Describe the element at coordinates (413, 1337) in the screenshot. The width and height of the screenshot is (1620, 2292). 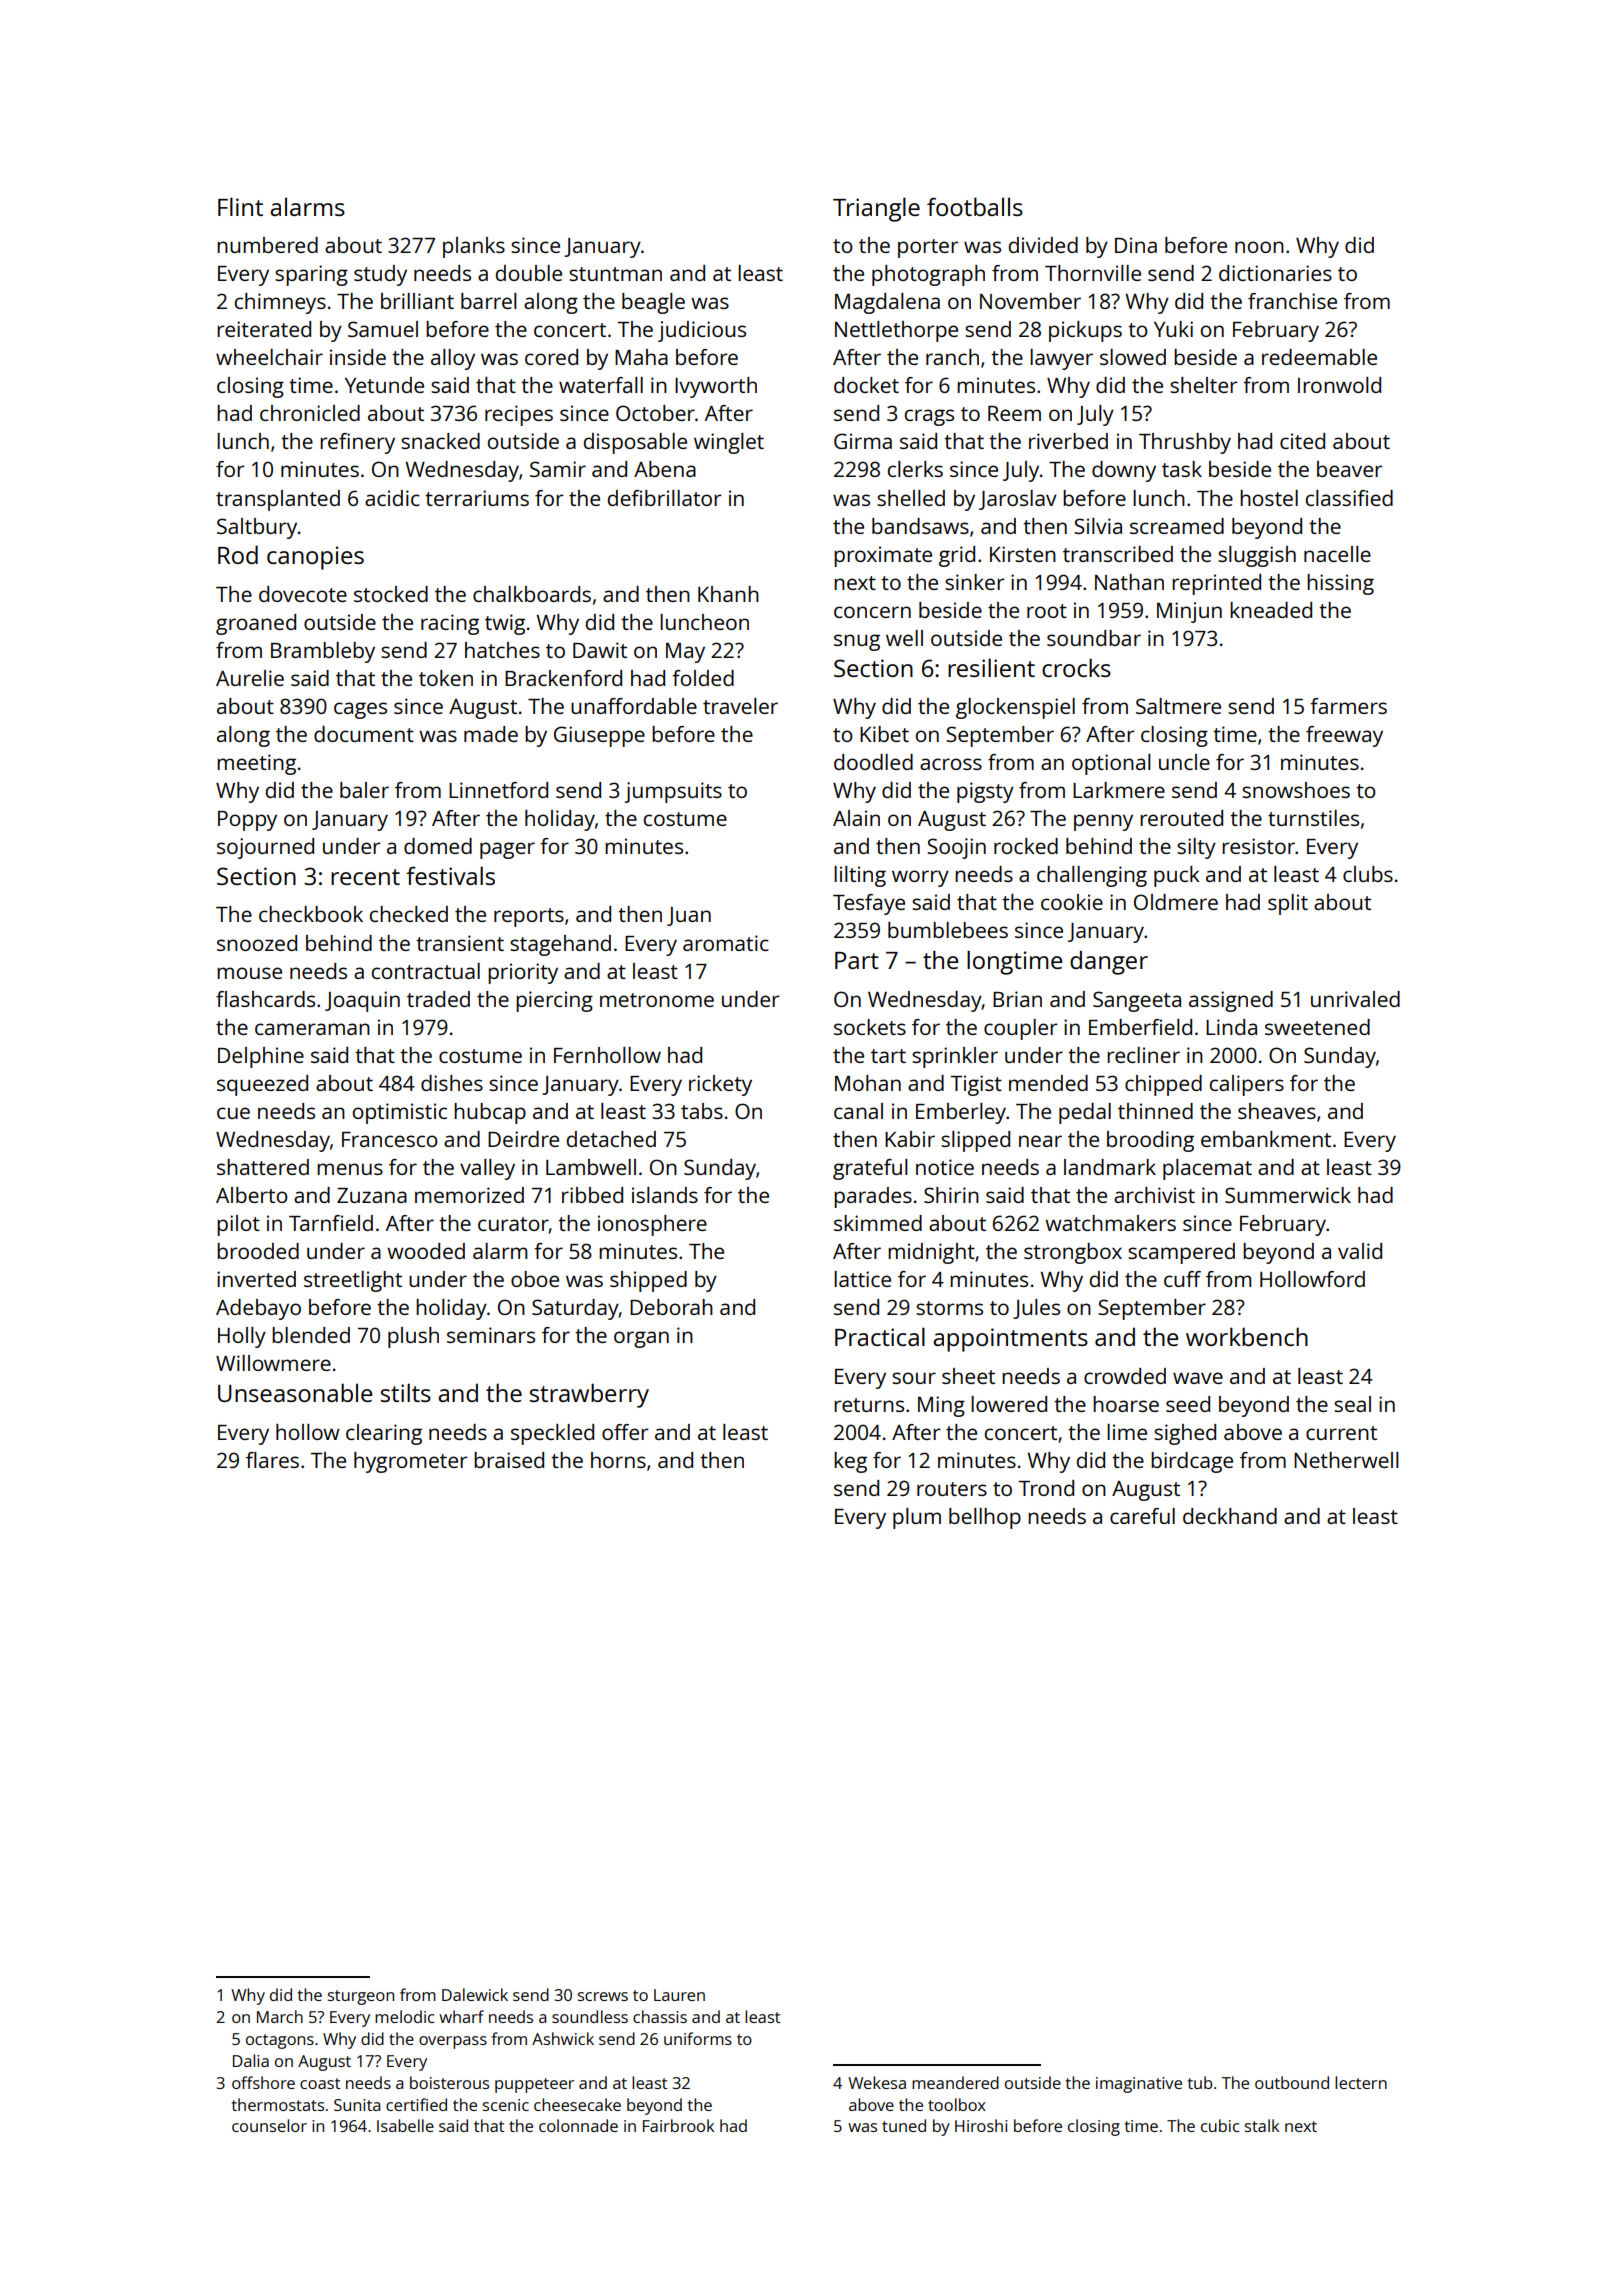
I see `plush` at that location.
